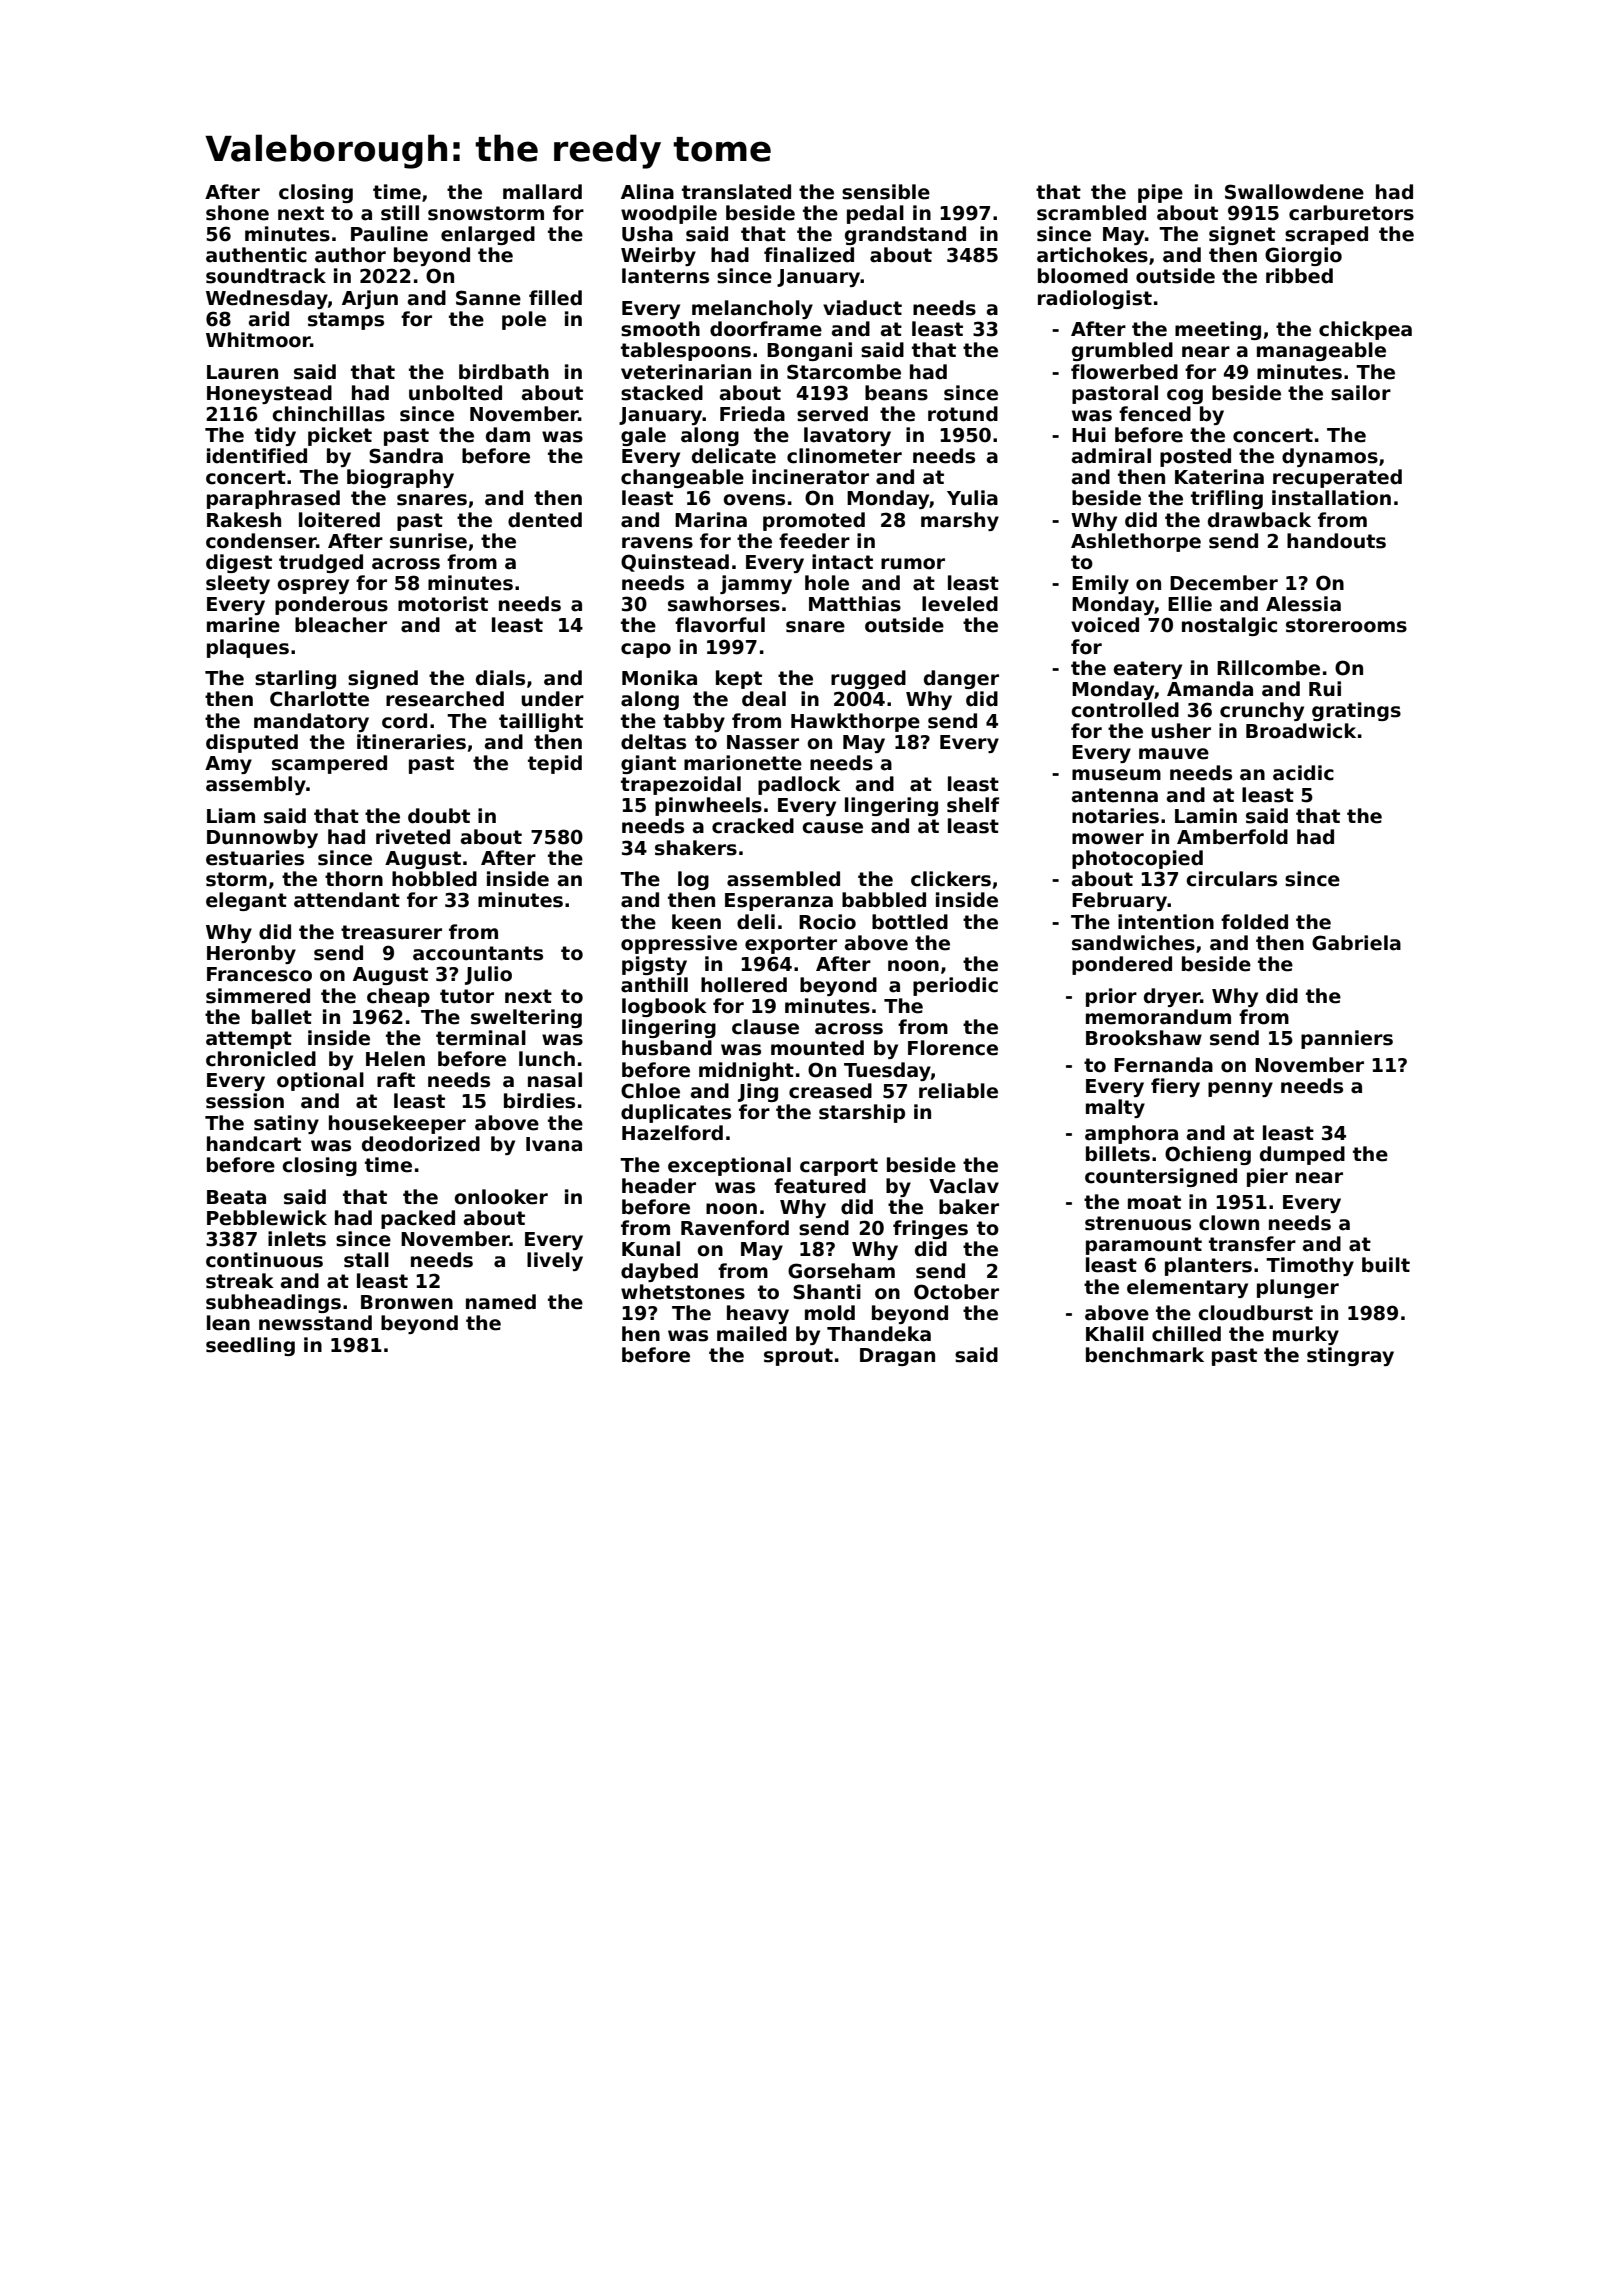 The width and height of the screenshot is (1620, 2292). Describe the element at coordinates (1294, 192) in the screenshot. I see `Swallowdene` at that location.
